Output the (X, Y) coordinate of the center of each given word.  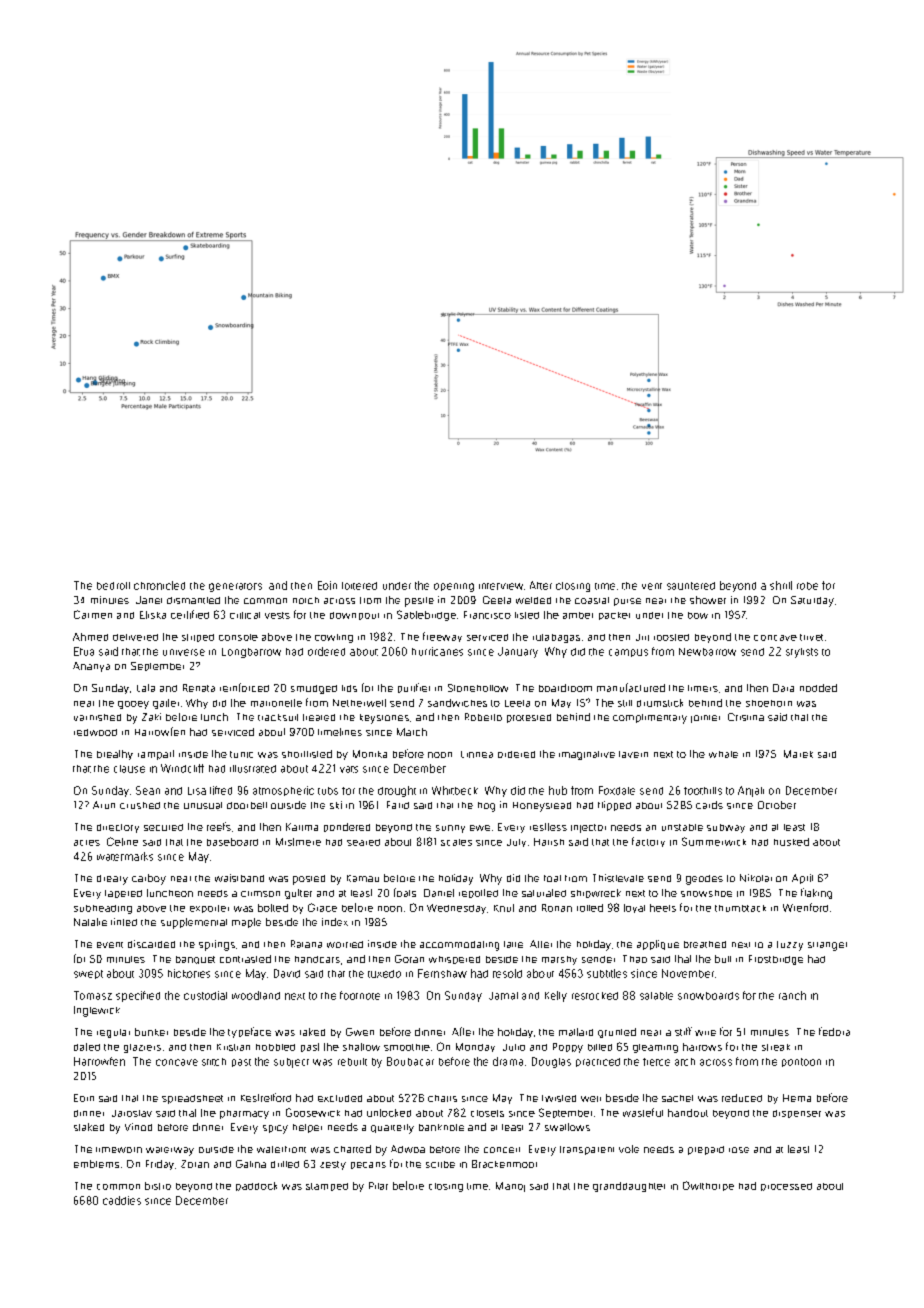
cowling (334, 638)
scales (456, 842)
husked (791, 842)
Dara (783, 688)
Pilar (378, 1186)
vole (629, 1149)
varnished (97, 717)
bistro (158, 1186)
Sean (148, 790)
